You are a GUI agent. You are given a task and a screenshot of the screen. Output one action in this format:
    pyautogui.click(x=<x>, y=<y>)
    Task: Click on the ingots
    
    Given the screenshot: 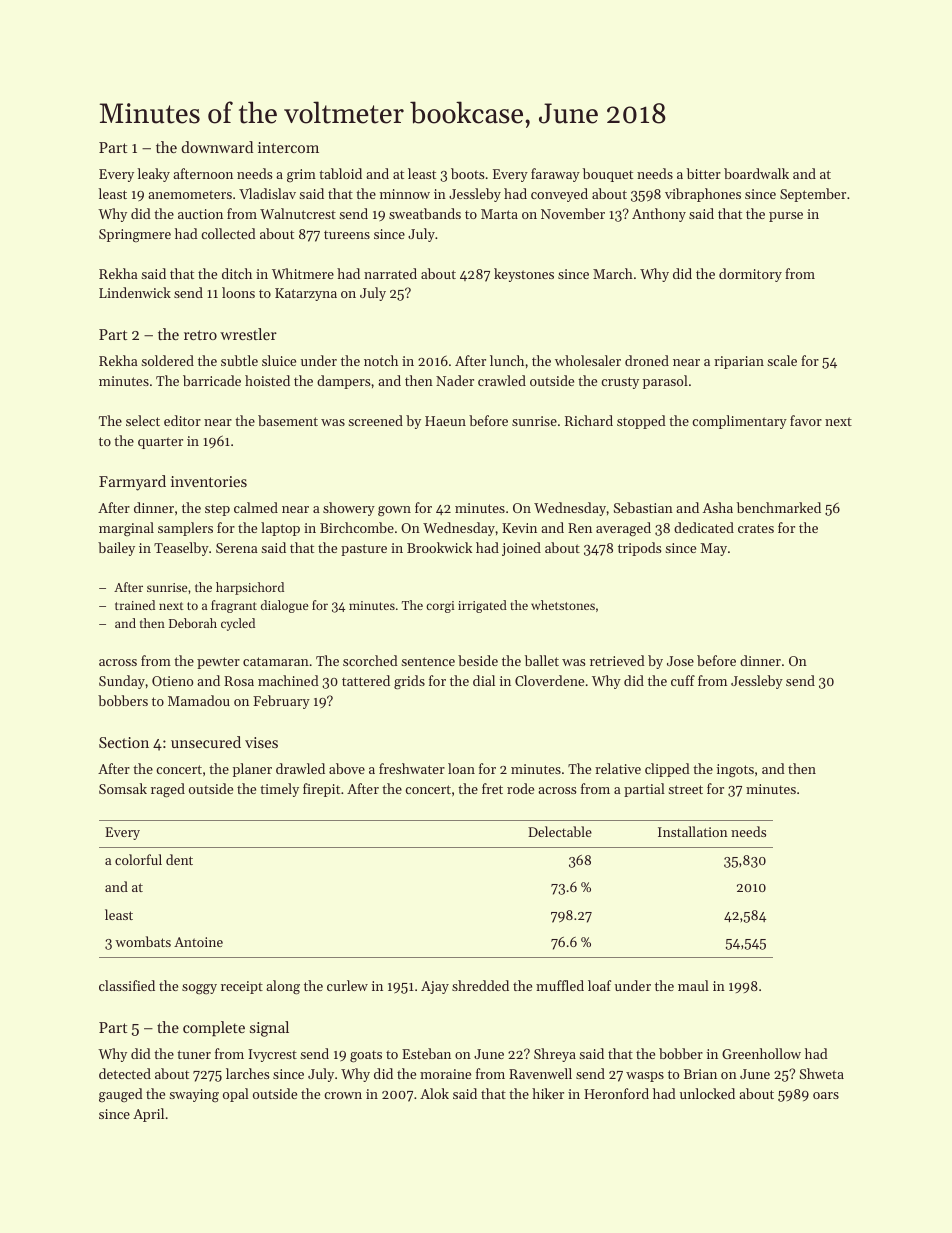 What is the action you would take?
    pyautogui.click(x=735, y=771)
